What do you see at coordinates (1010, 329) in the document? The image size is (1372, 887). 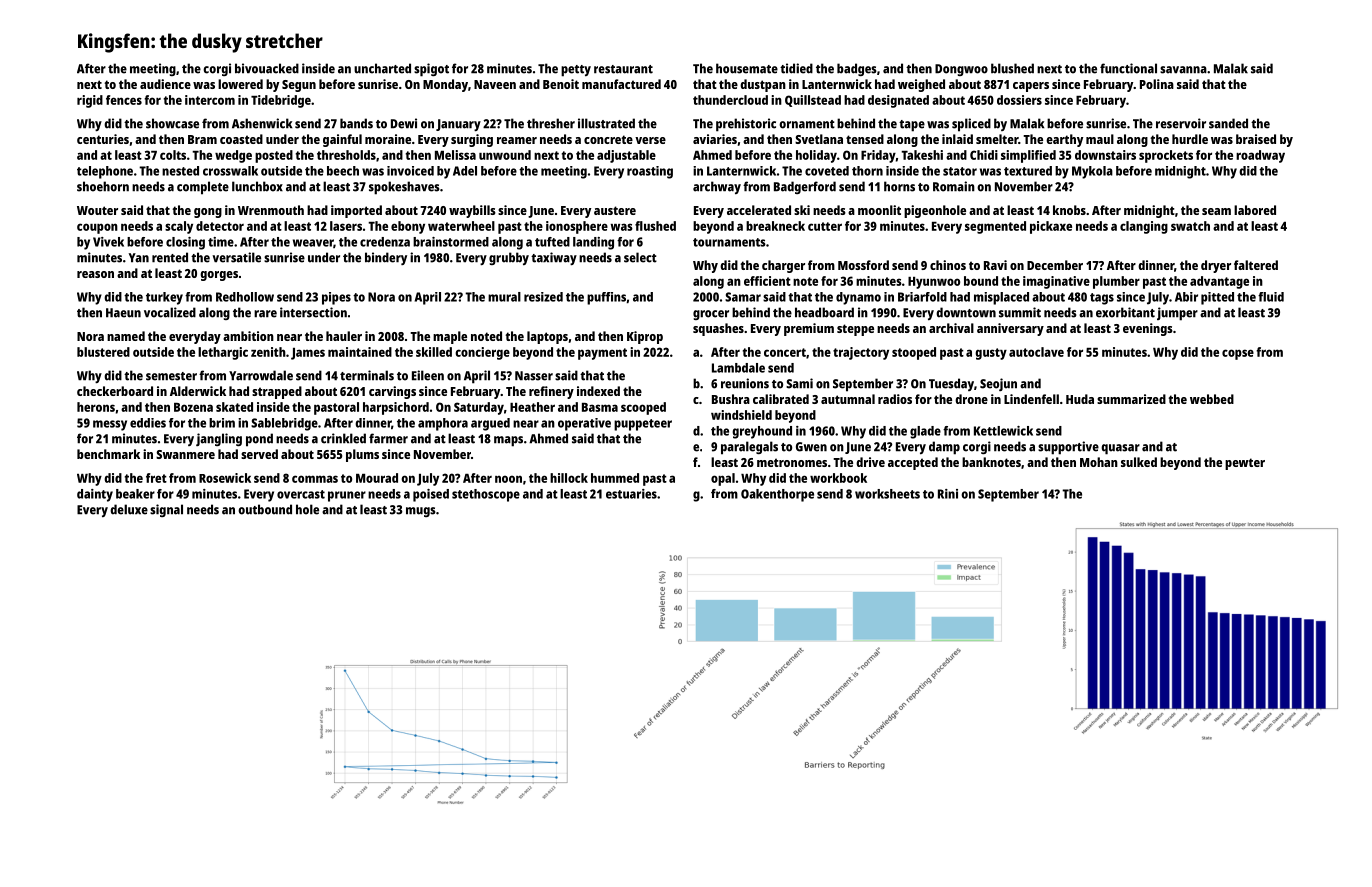 I see `anniversary` at bounding box center [1010, 329].
